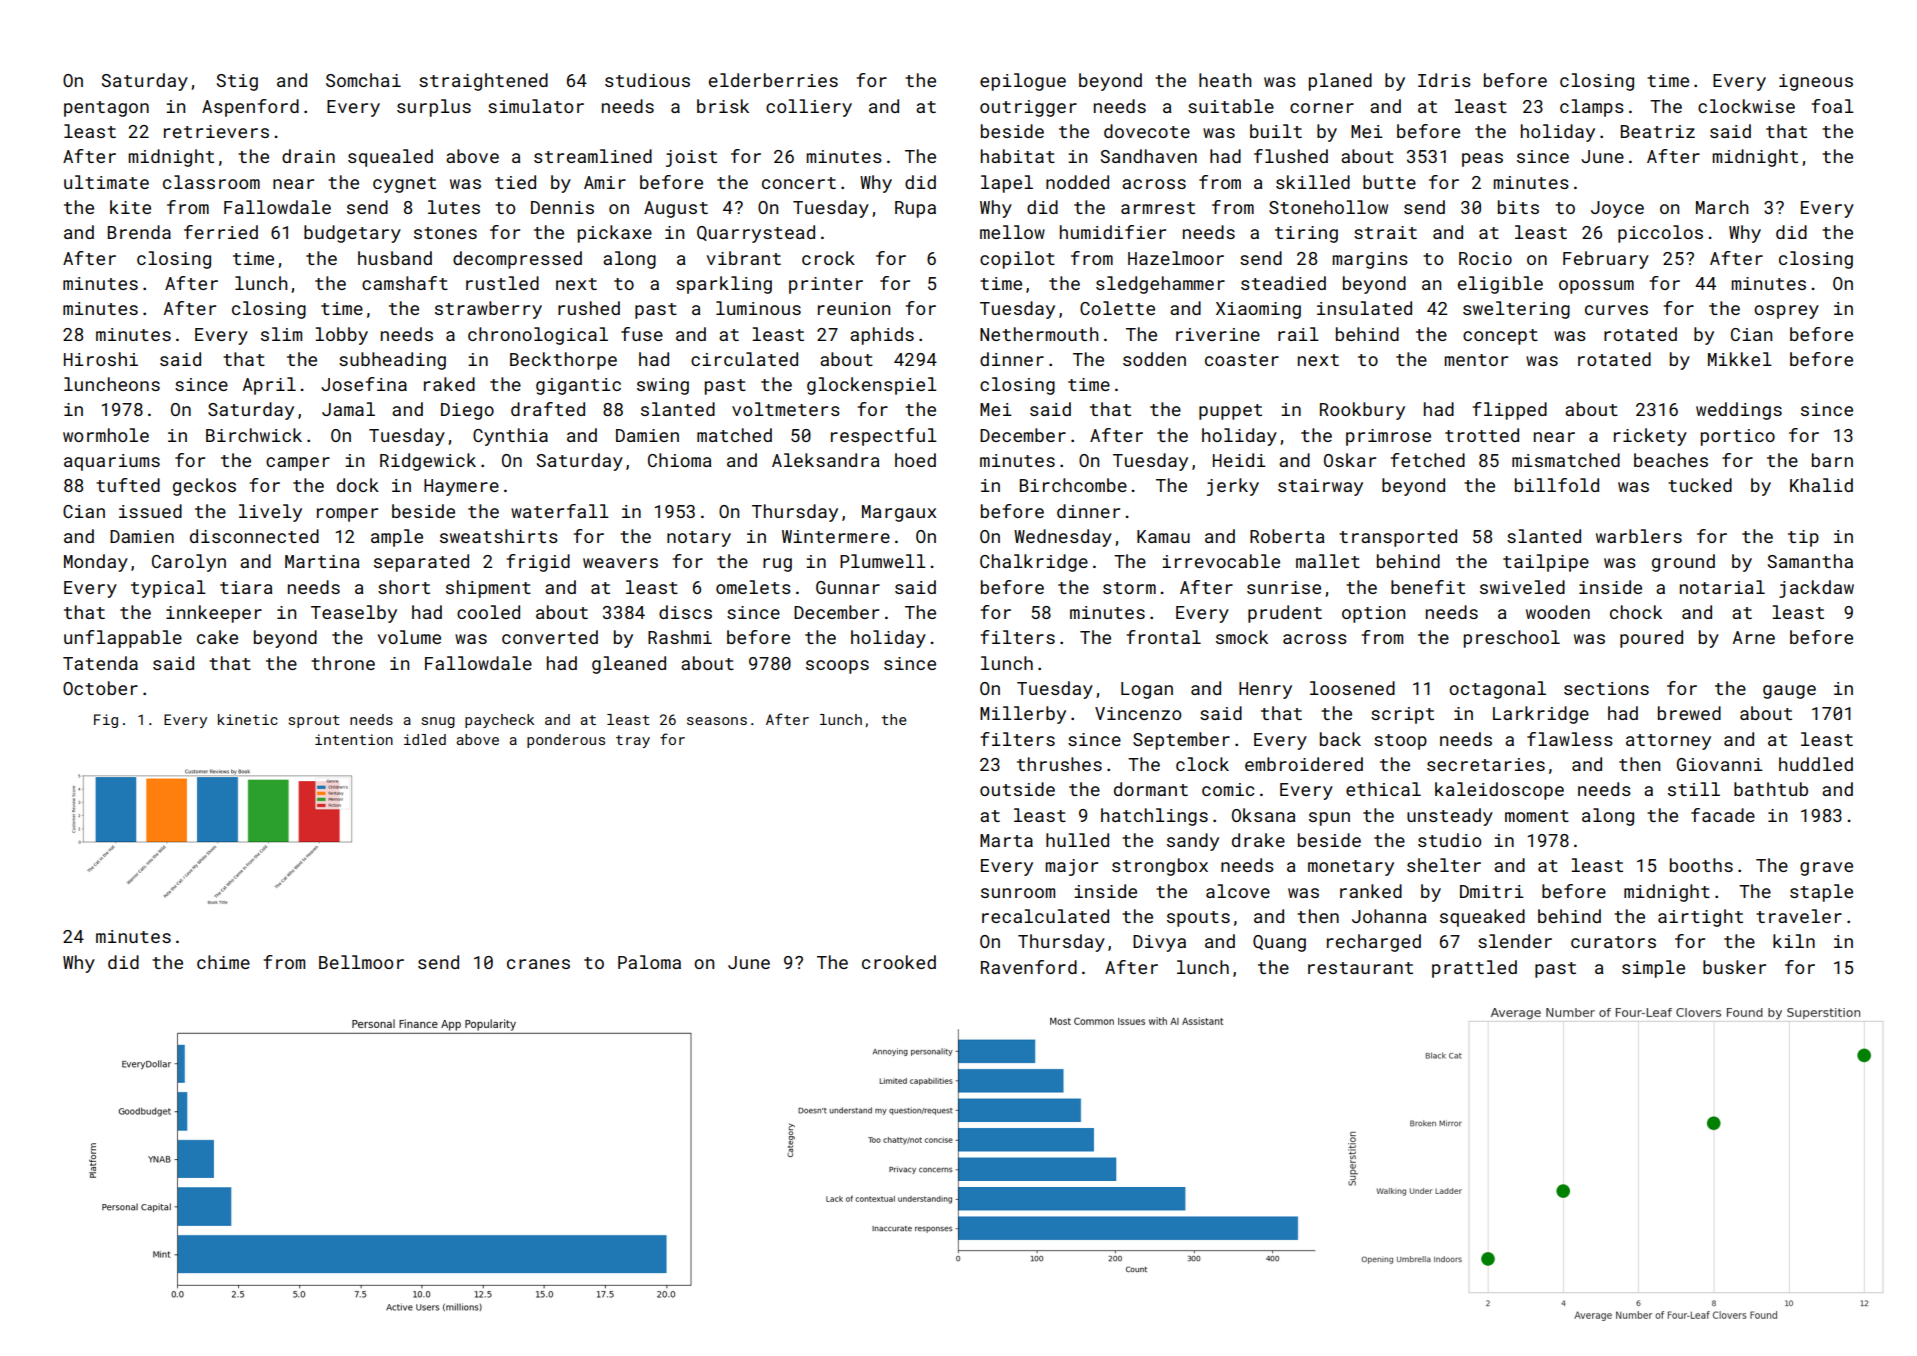  I want to click on option, so click(1373, 614).
